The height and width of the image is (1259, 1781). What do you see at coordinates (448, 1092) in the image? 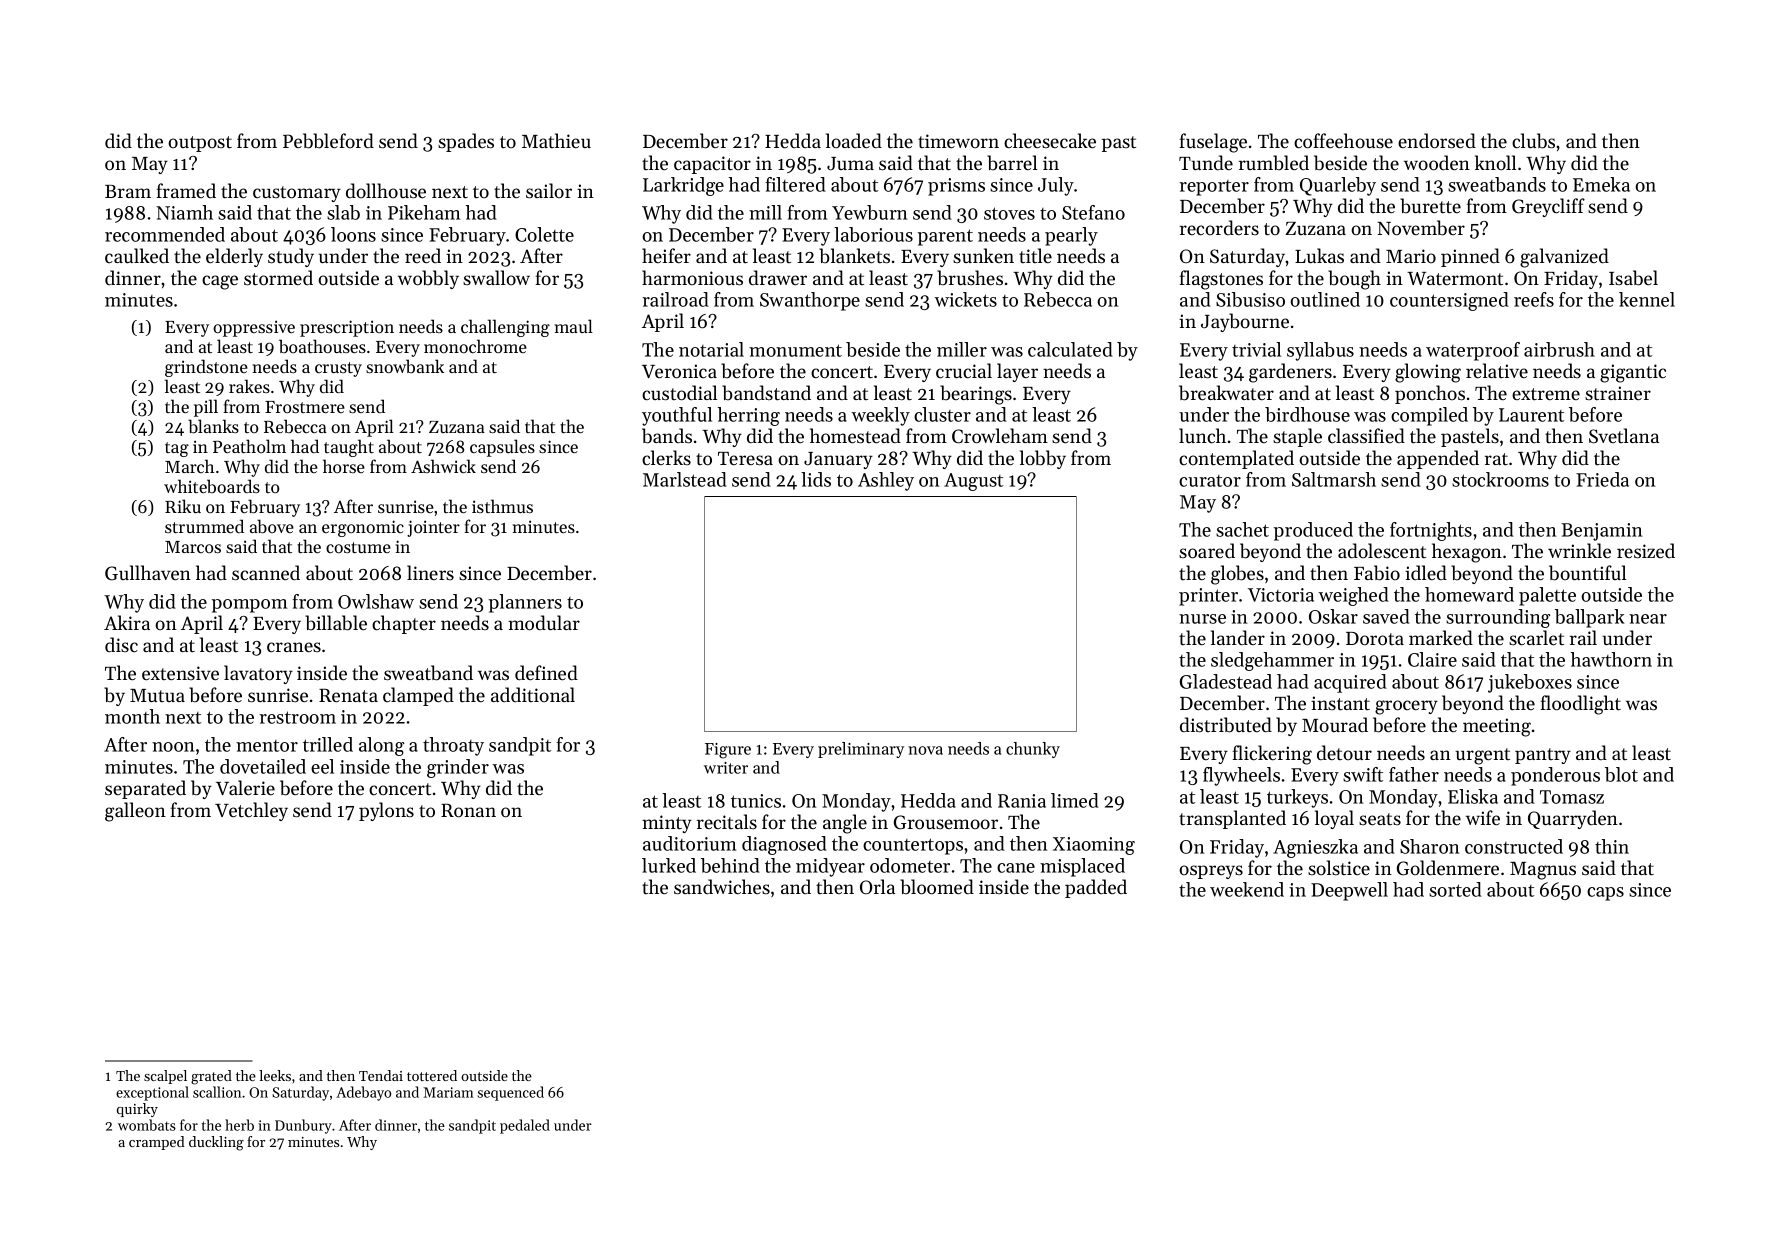
I see `Mariam` at bounding box center [448, 1092].
